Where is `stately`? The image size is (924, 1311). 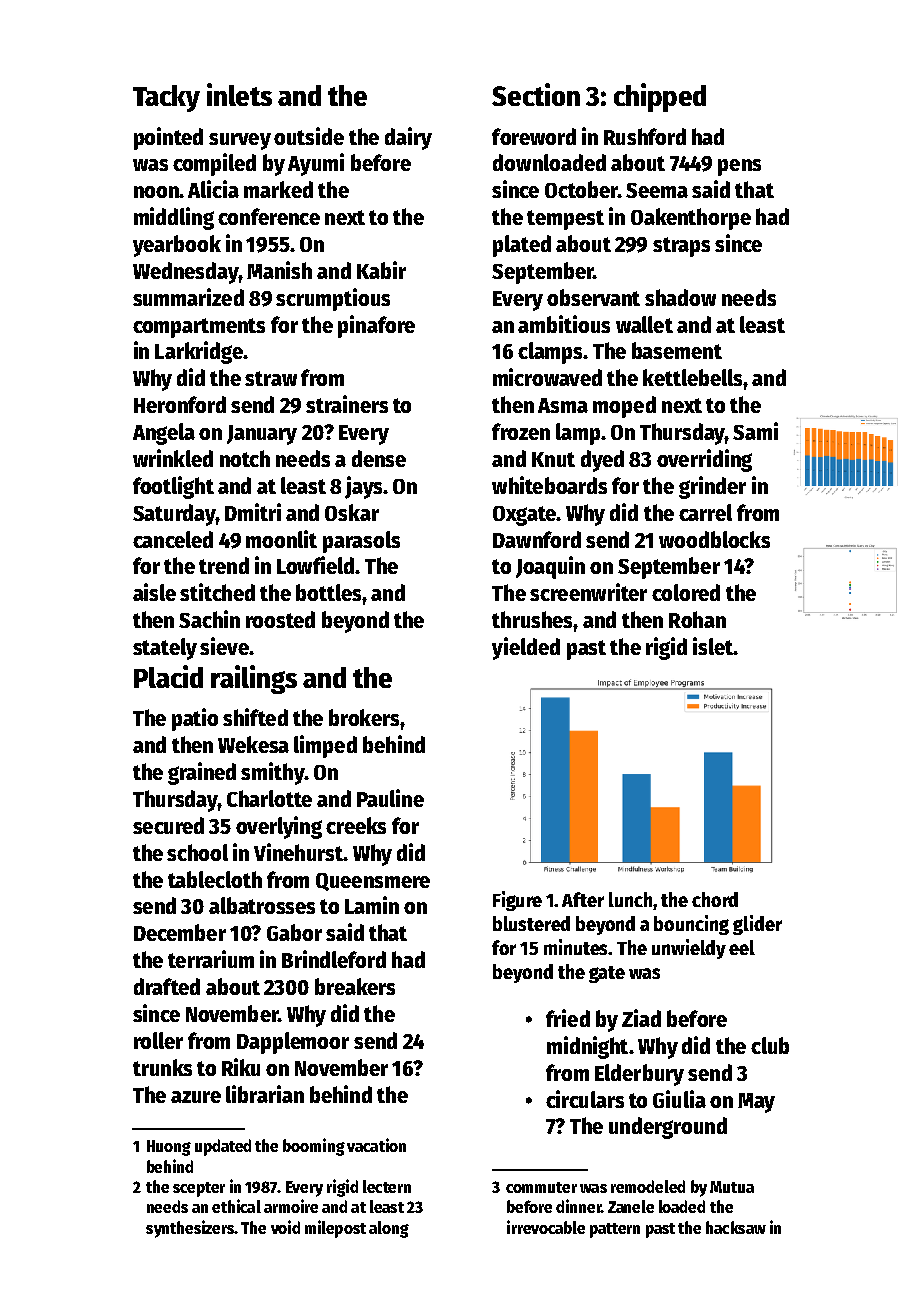
stately is located at coordinates (165, 649).
